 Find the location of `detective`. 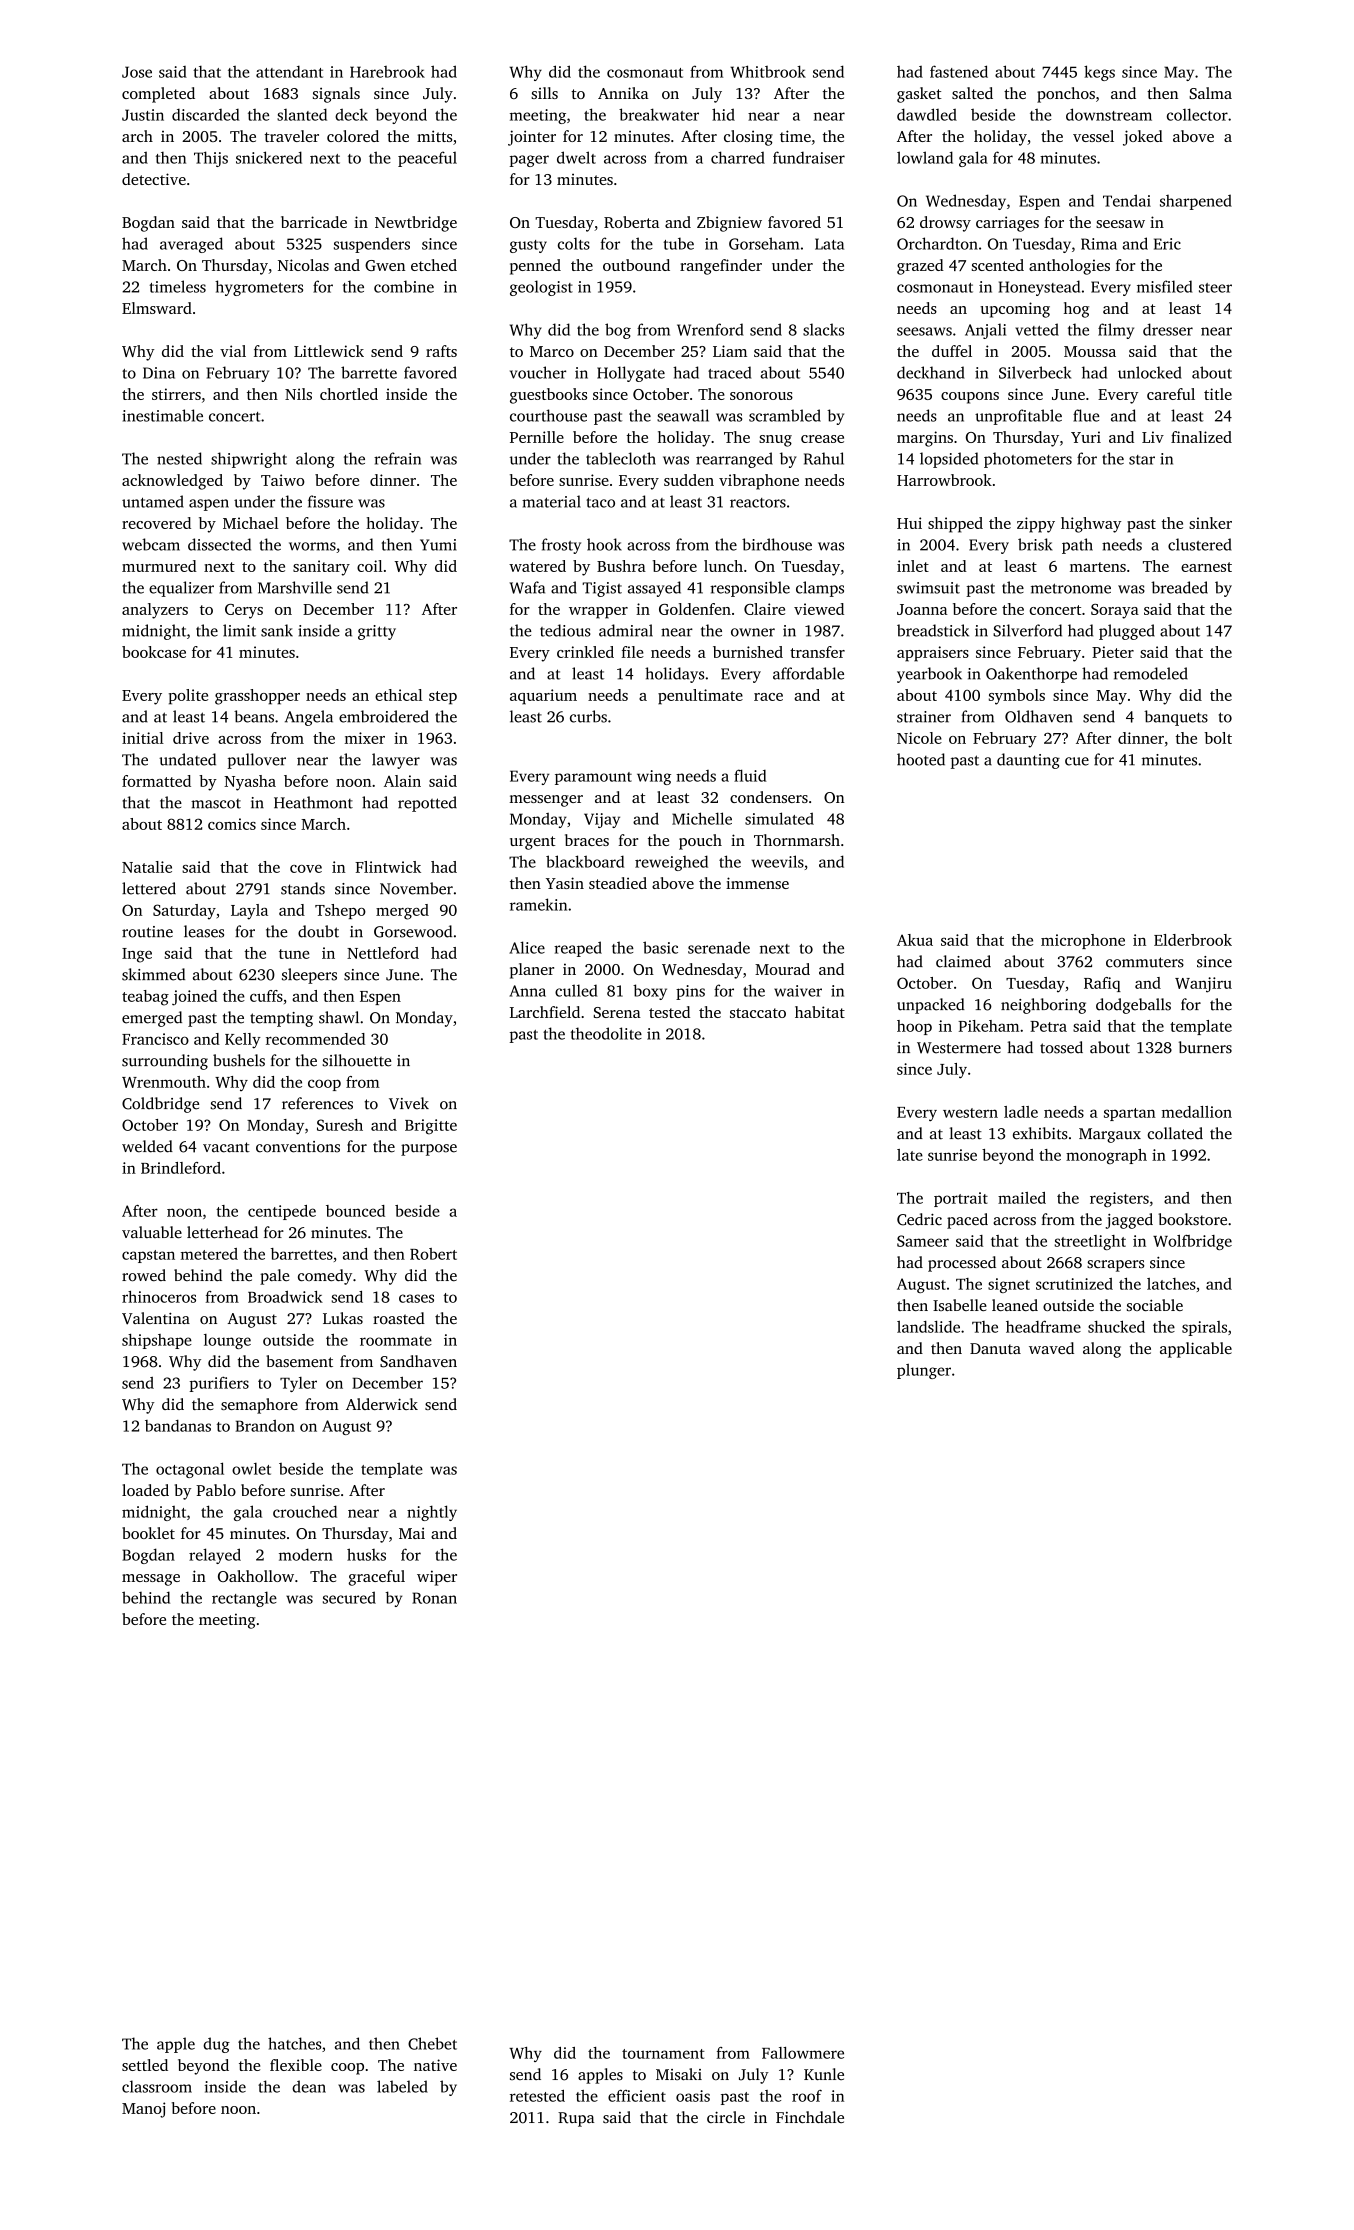

detective is located at coordinates (154, 179).
